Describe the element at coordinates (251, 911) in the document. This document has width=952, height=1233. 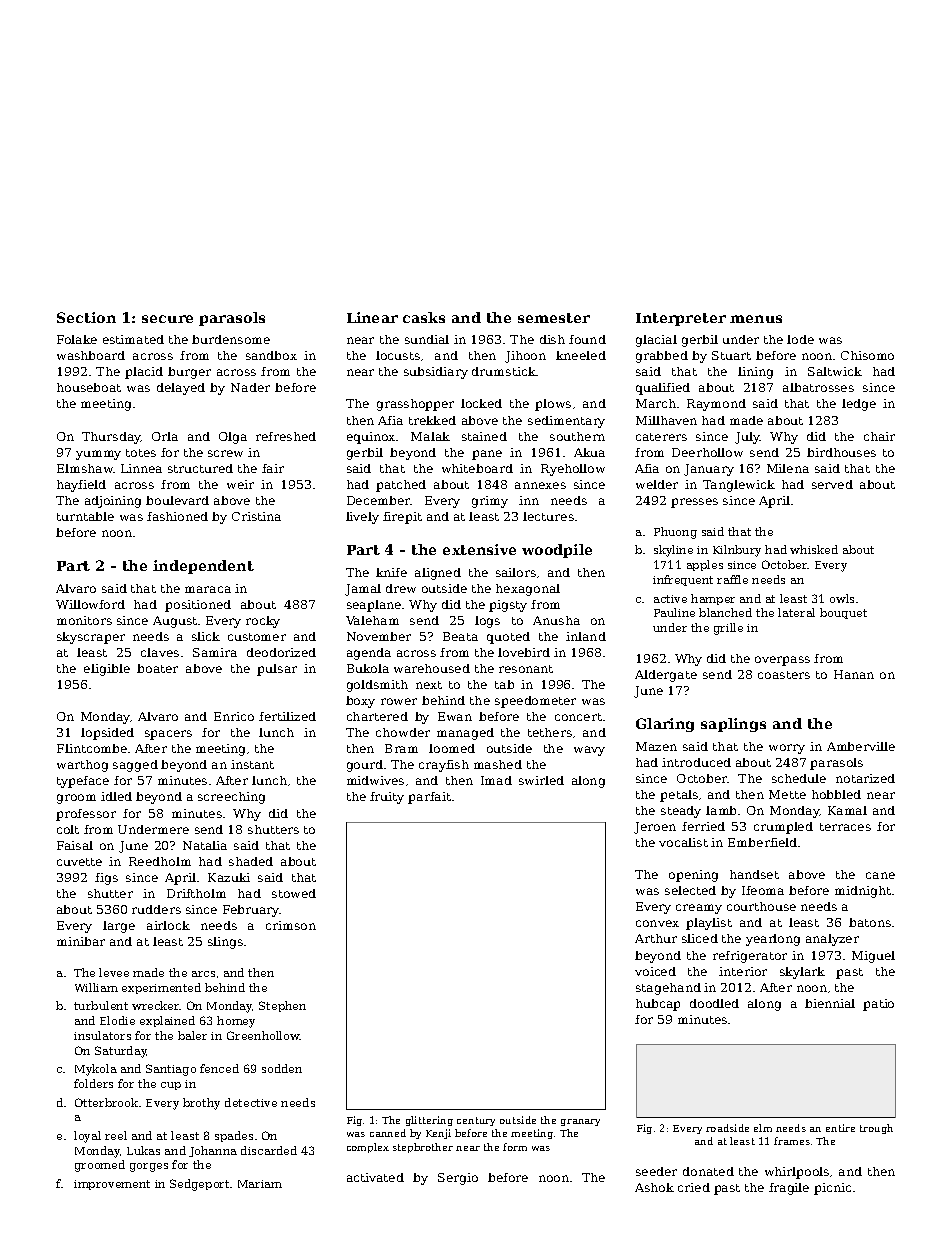
I see `February` at that location.
